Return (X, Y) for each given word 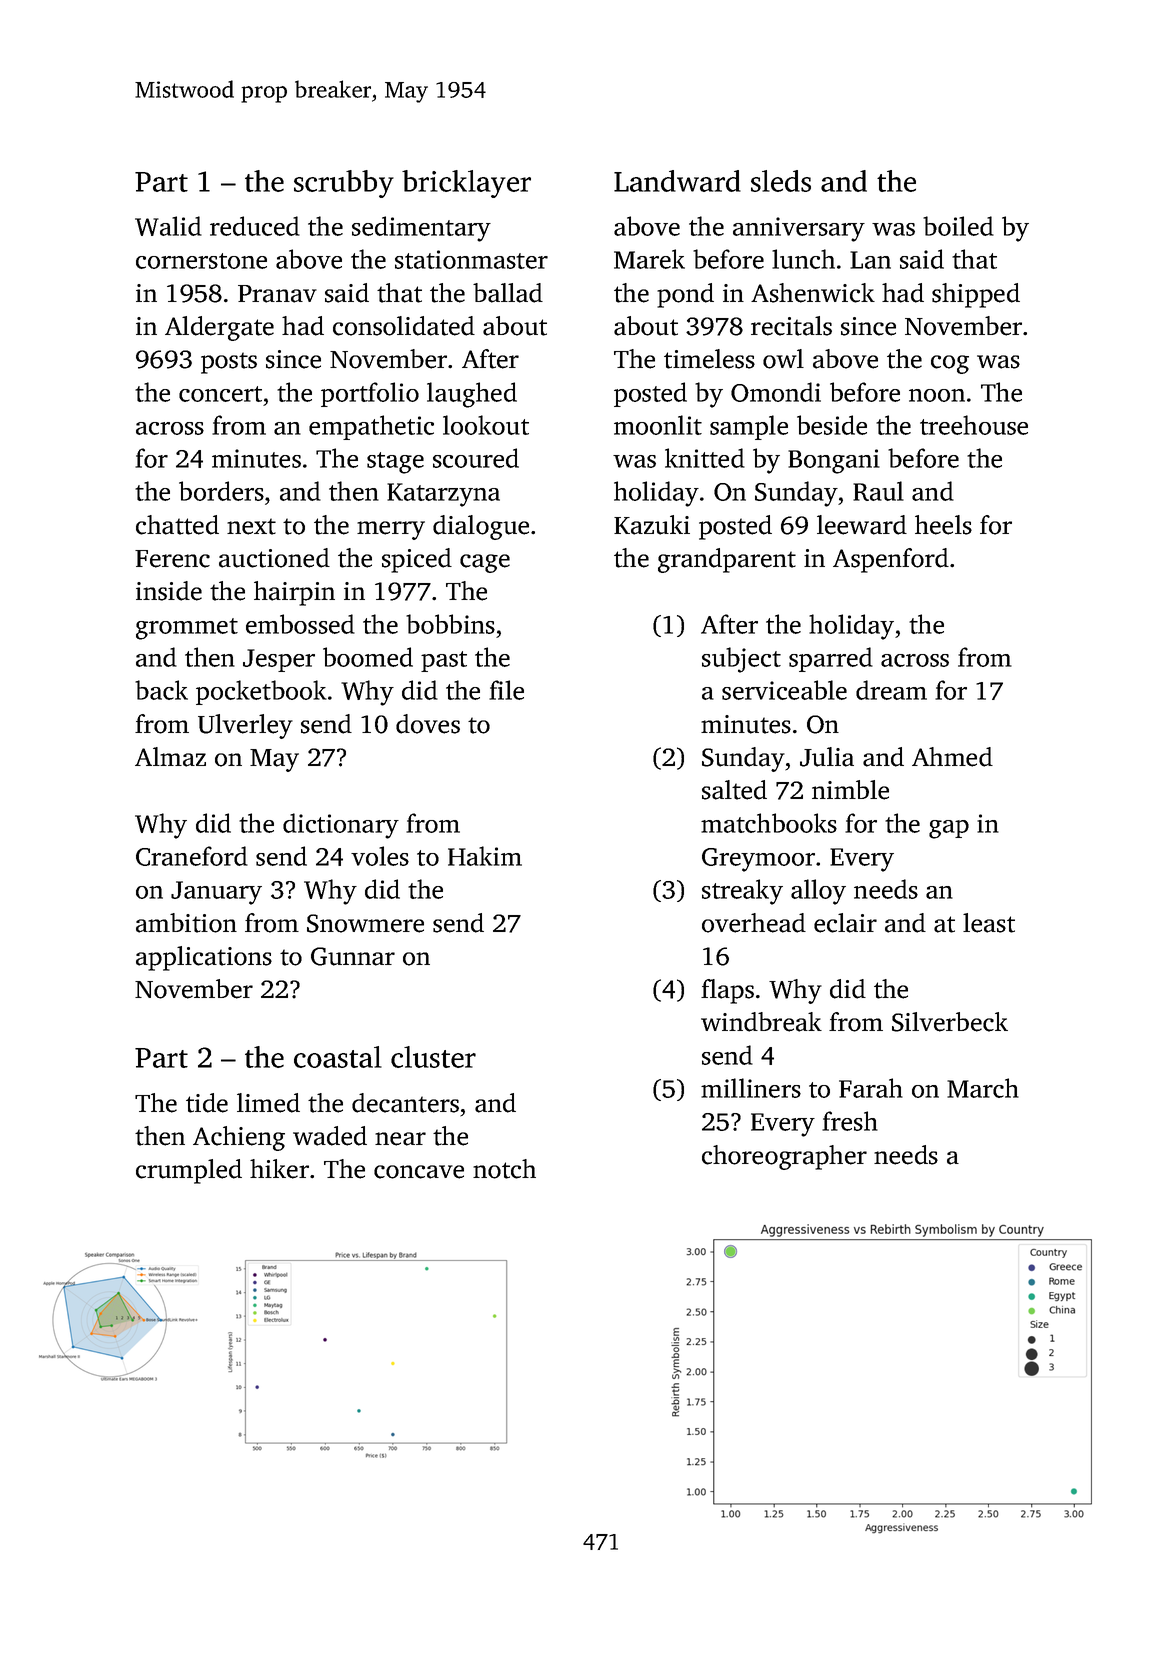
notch (504, 1169)
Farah (871, 1088)
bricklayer (466, 184)
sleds (781, 181)
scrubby (344, 184)
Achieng (239, 1138)
